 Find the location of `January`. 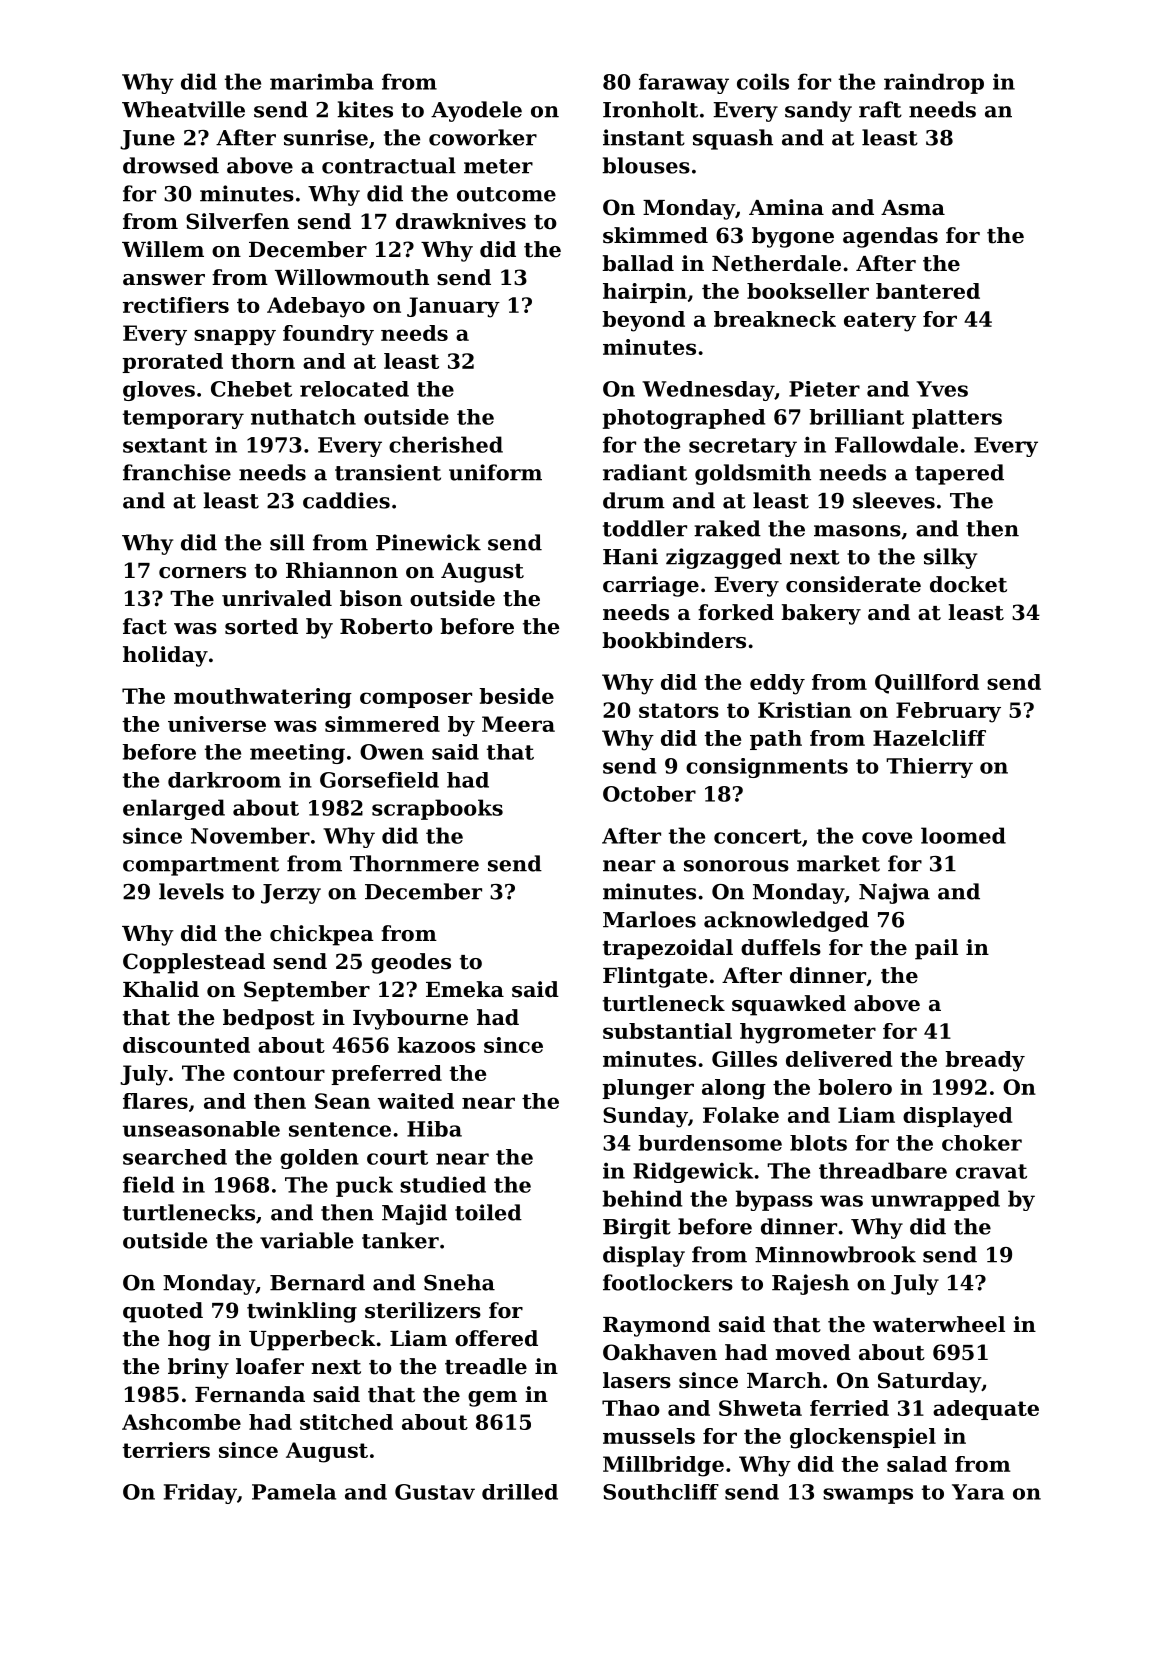

January is located at coordinates (453, 307).
